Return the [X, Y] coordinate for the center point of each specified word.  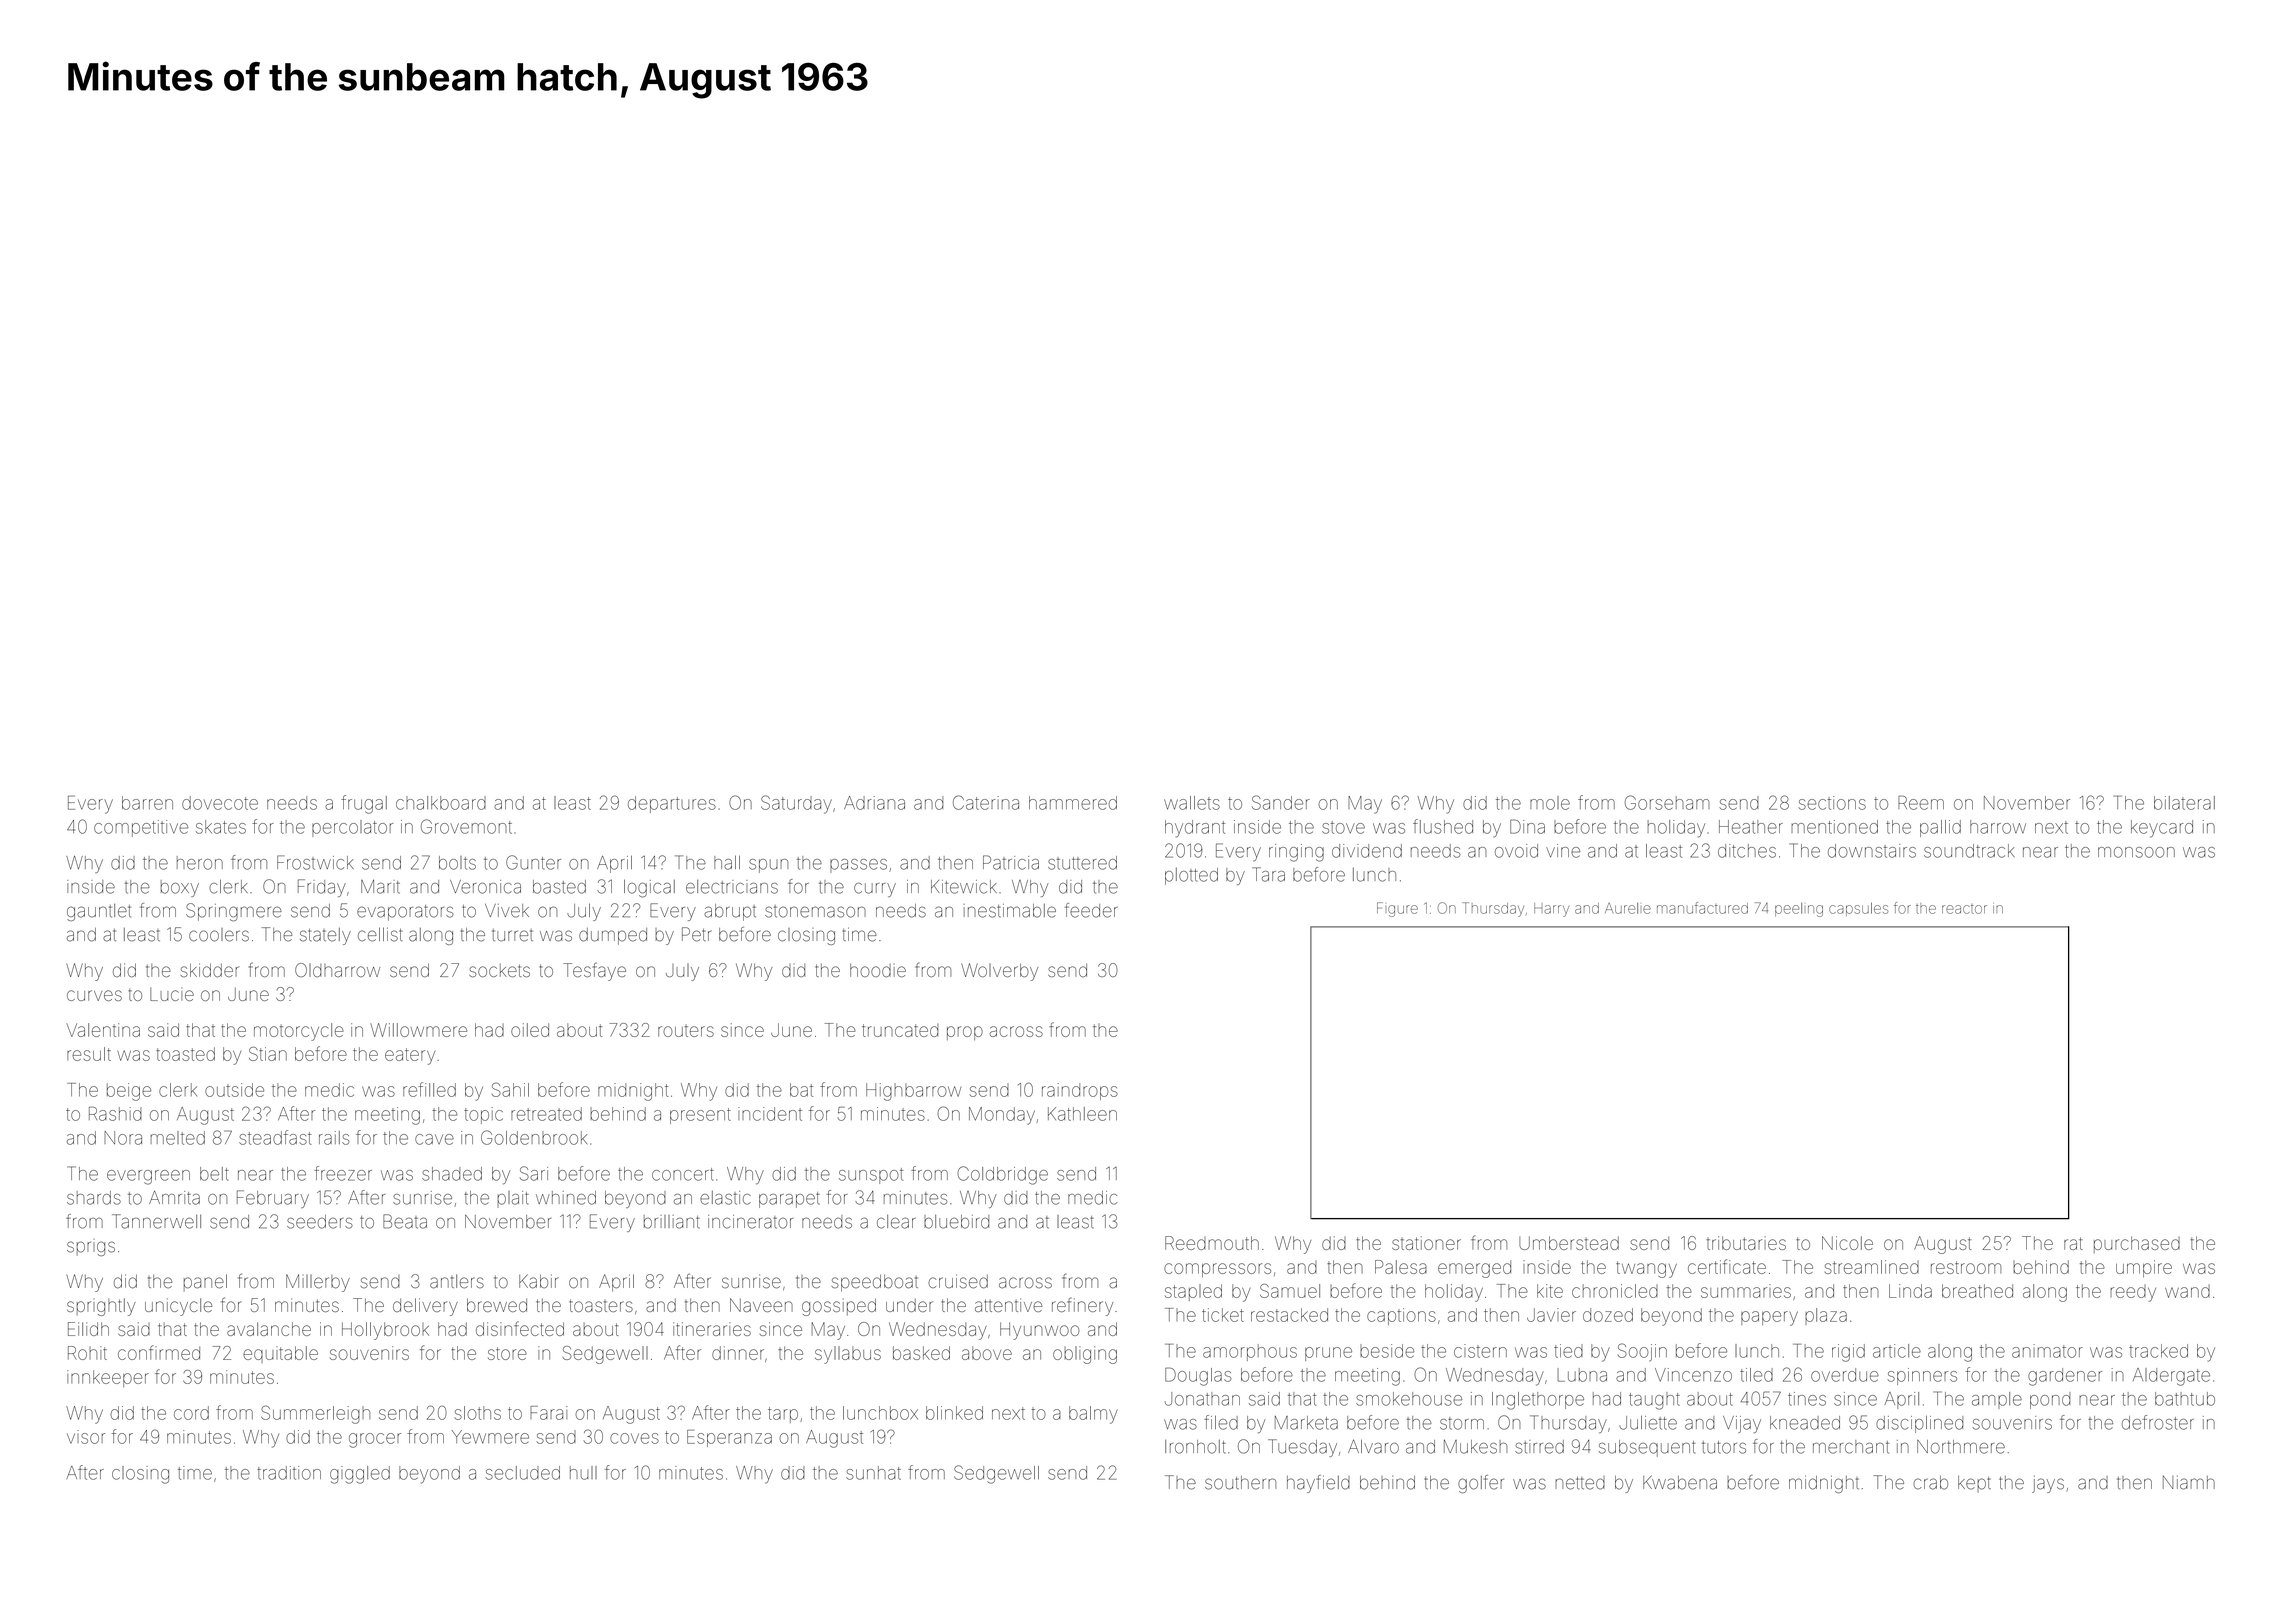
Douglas [1198, 1376]
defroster [2158, 1422]
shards [94, 1198]
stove [1343, 827]
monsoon [2136, 852]
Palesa [1401, 1267]
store [507, 1353]
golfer [1481, 1484]
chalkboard [441, 803]
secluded [522, 1473]
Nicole [1847, 1243]
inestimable [1010, 911]
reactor [1964, 909]
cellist [380, 934]
